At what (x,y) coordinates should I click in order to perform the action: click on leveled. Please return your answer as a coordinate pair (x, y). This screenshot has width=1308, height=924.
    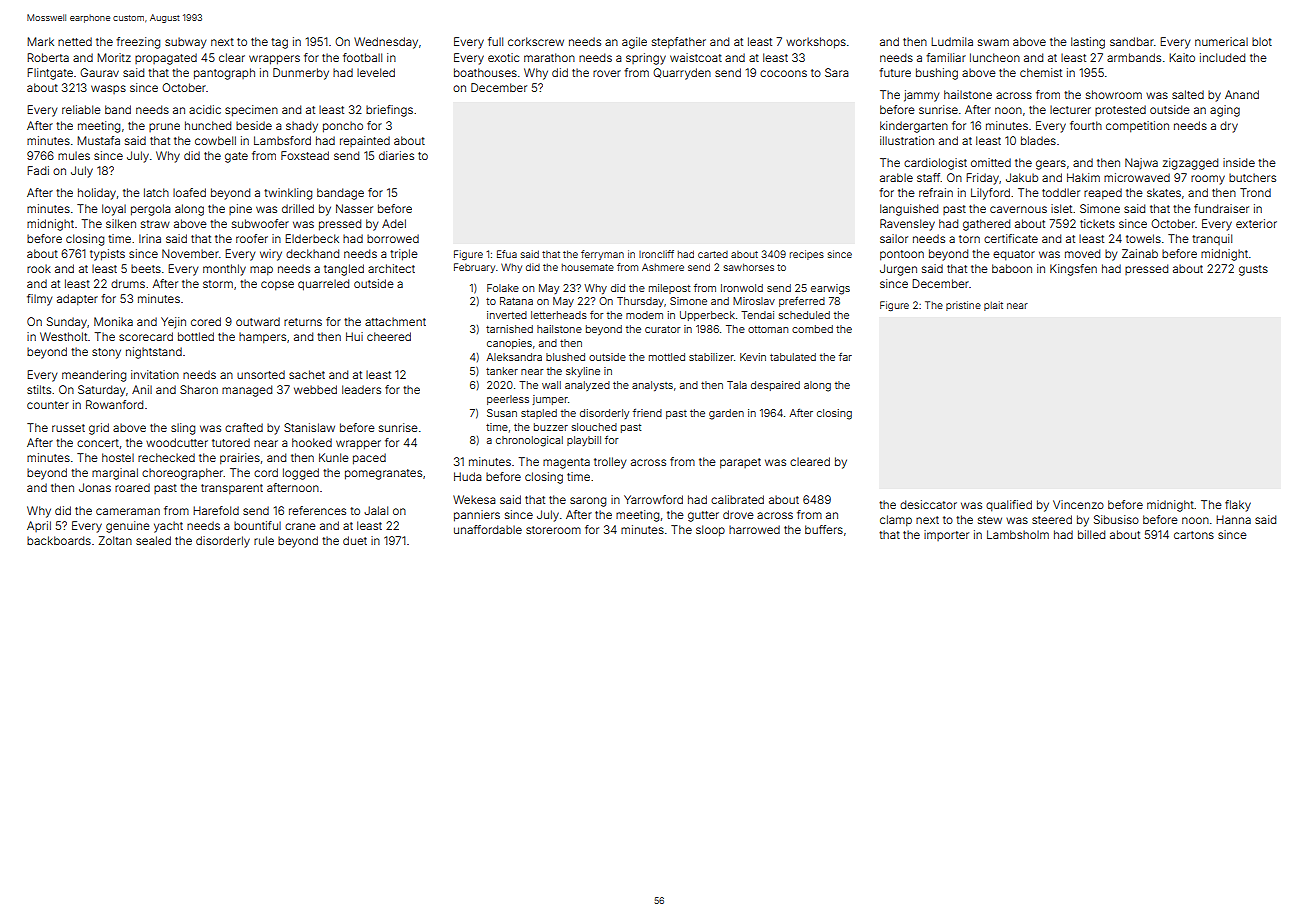
    Looking at the image, I should click on (376, 72).
